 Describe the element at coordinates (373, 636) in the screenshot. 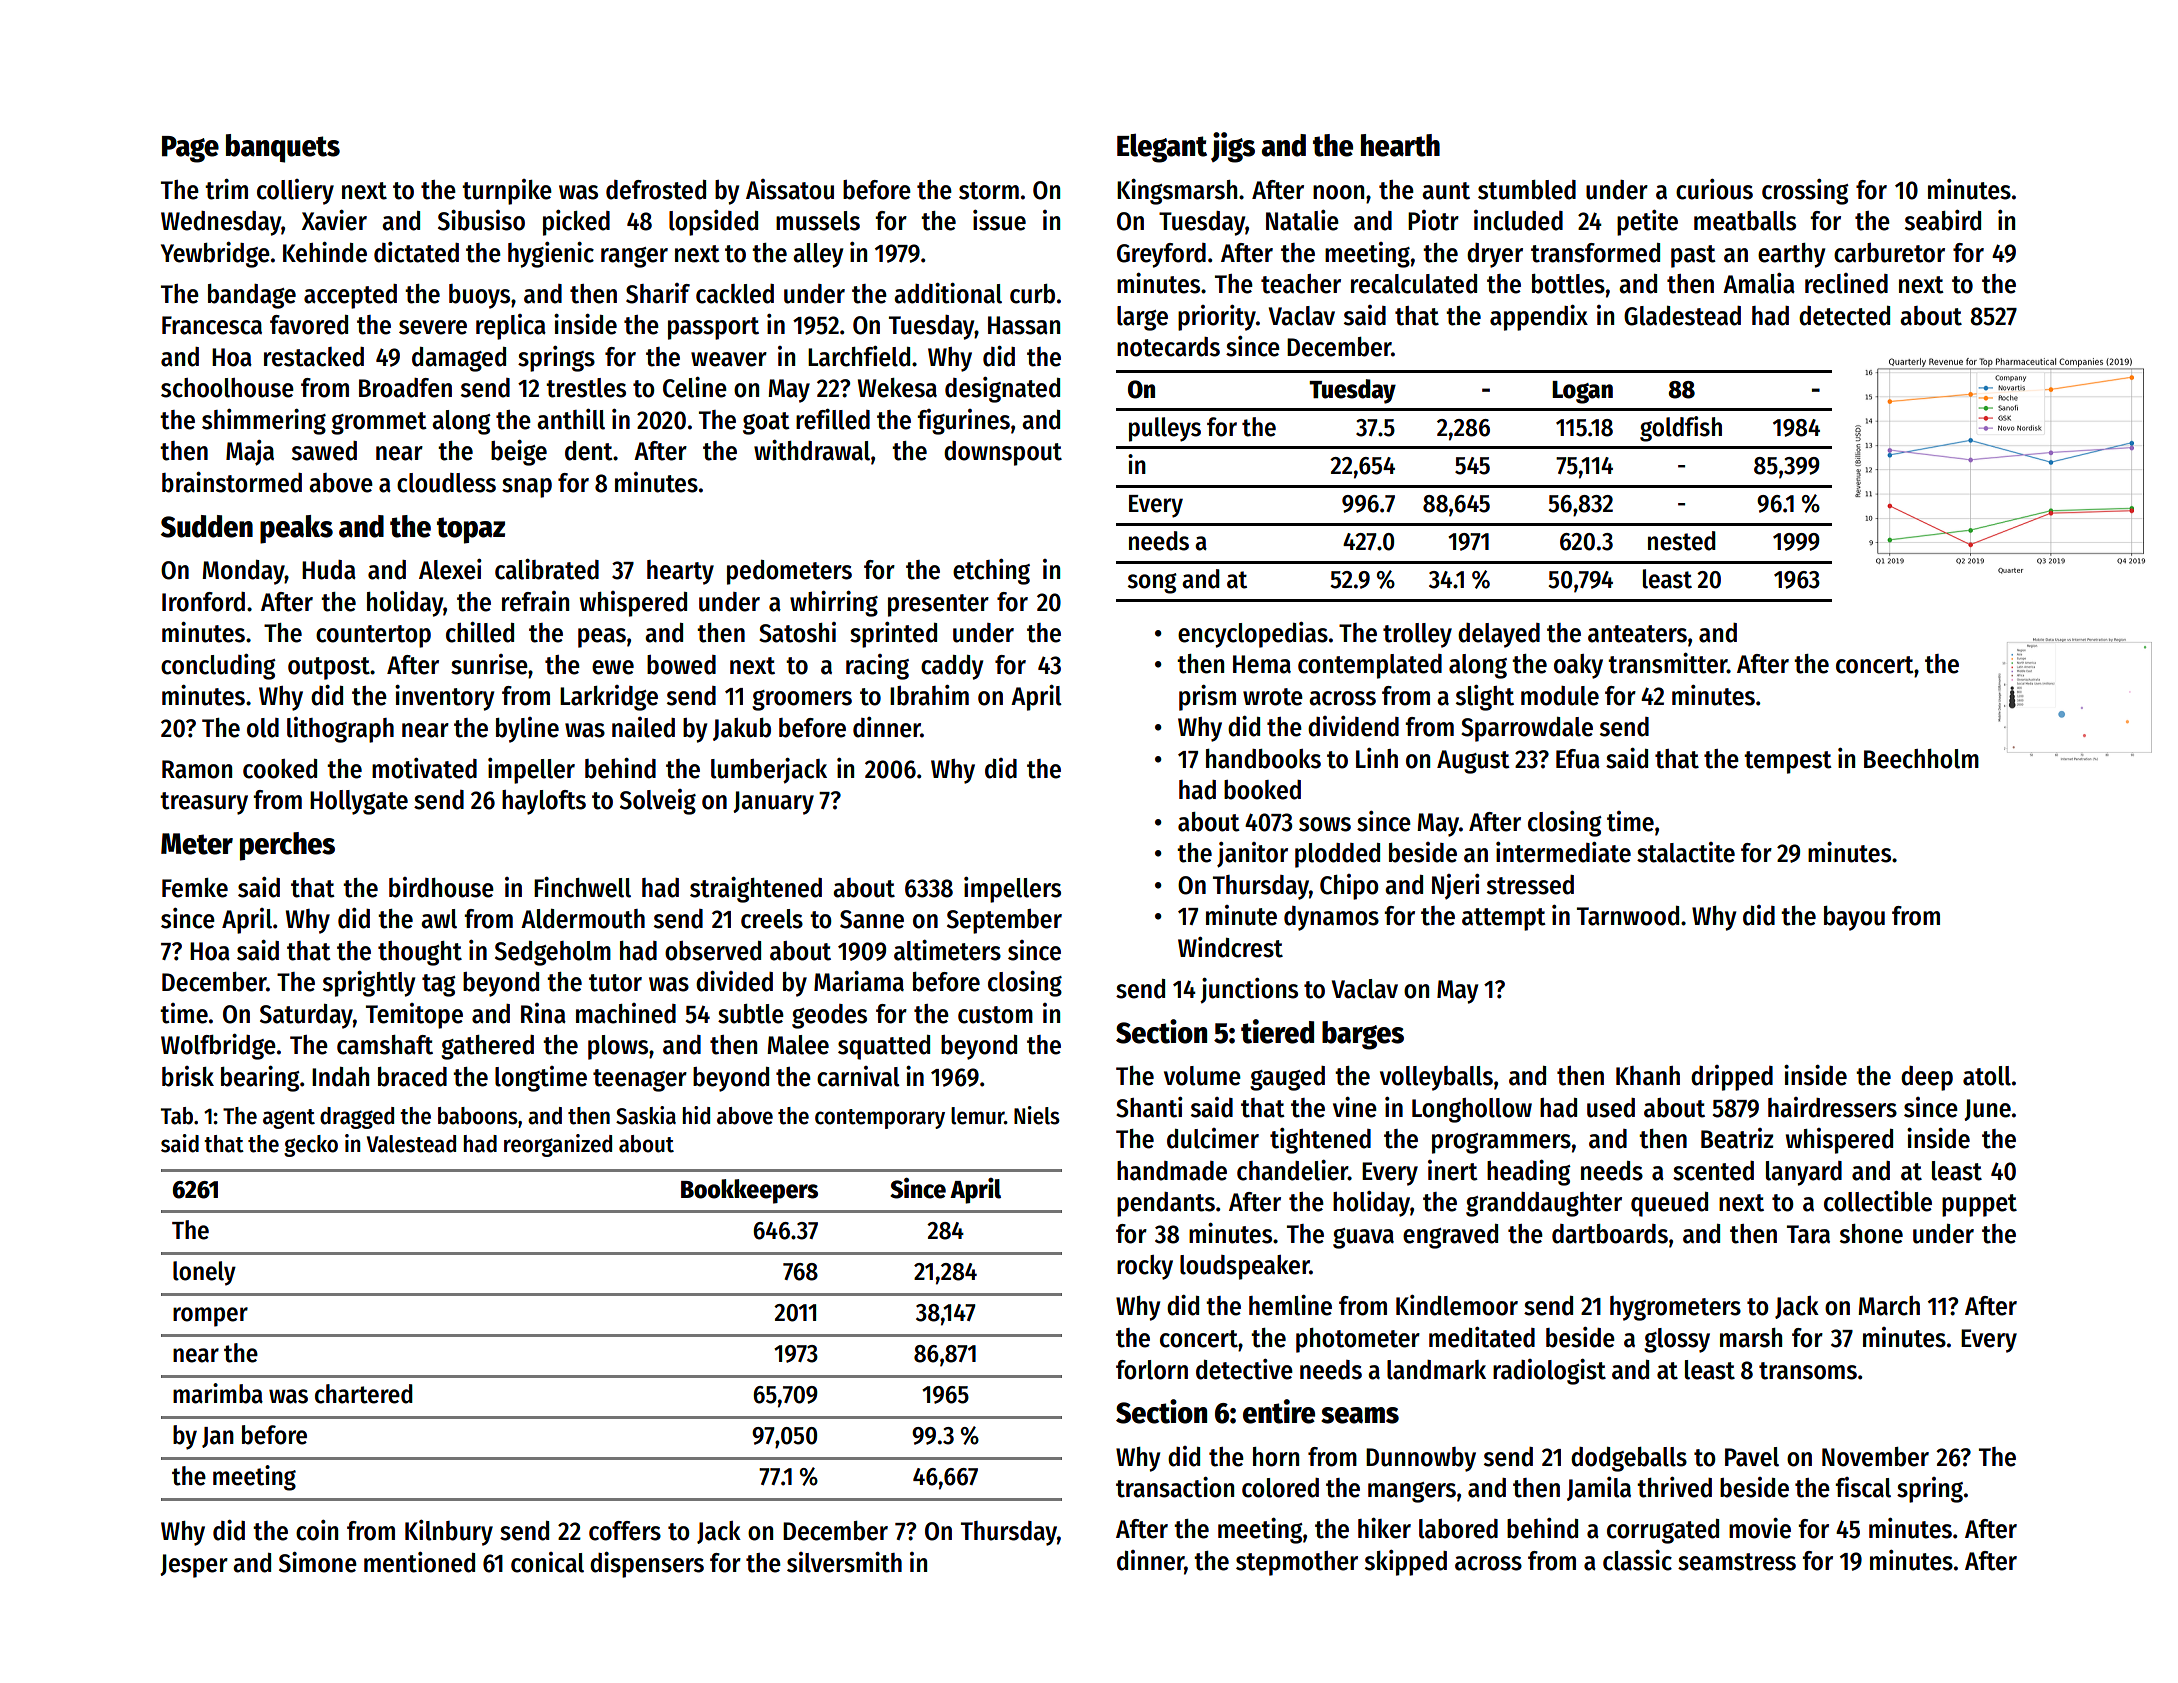

I see `countertop` at that location.
